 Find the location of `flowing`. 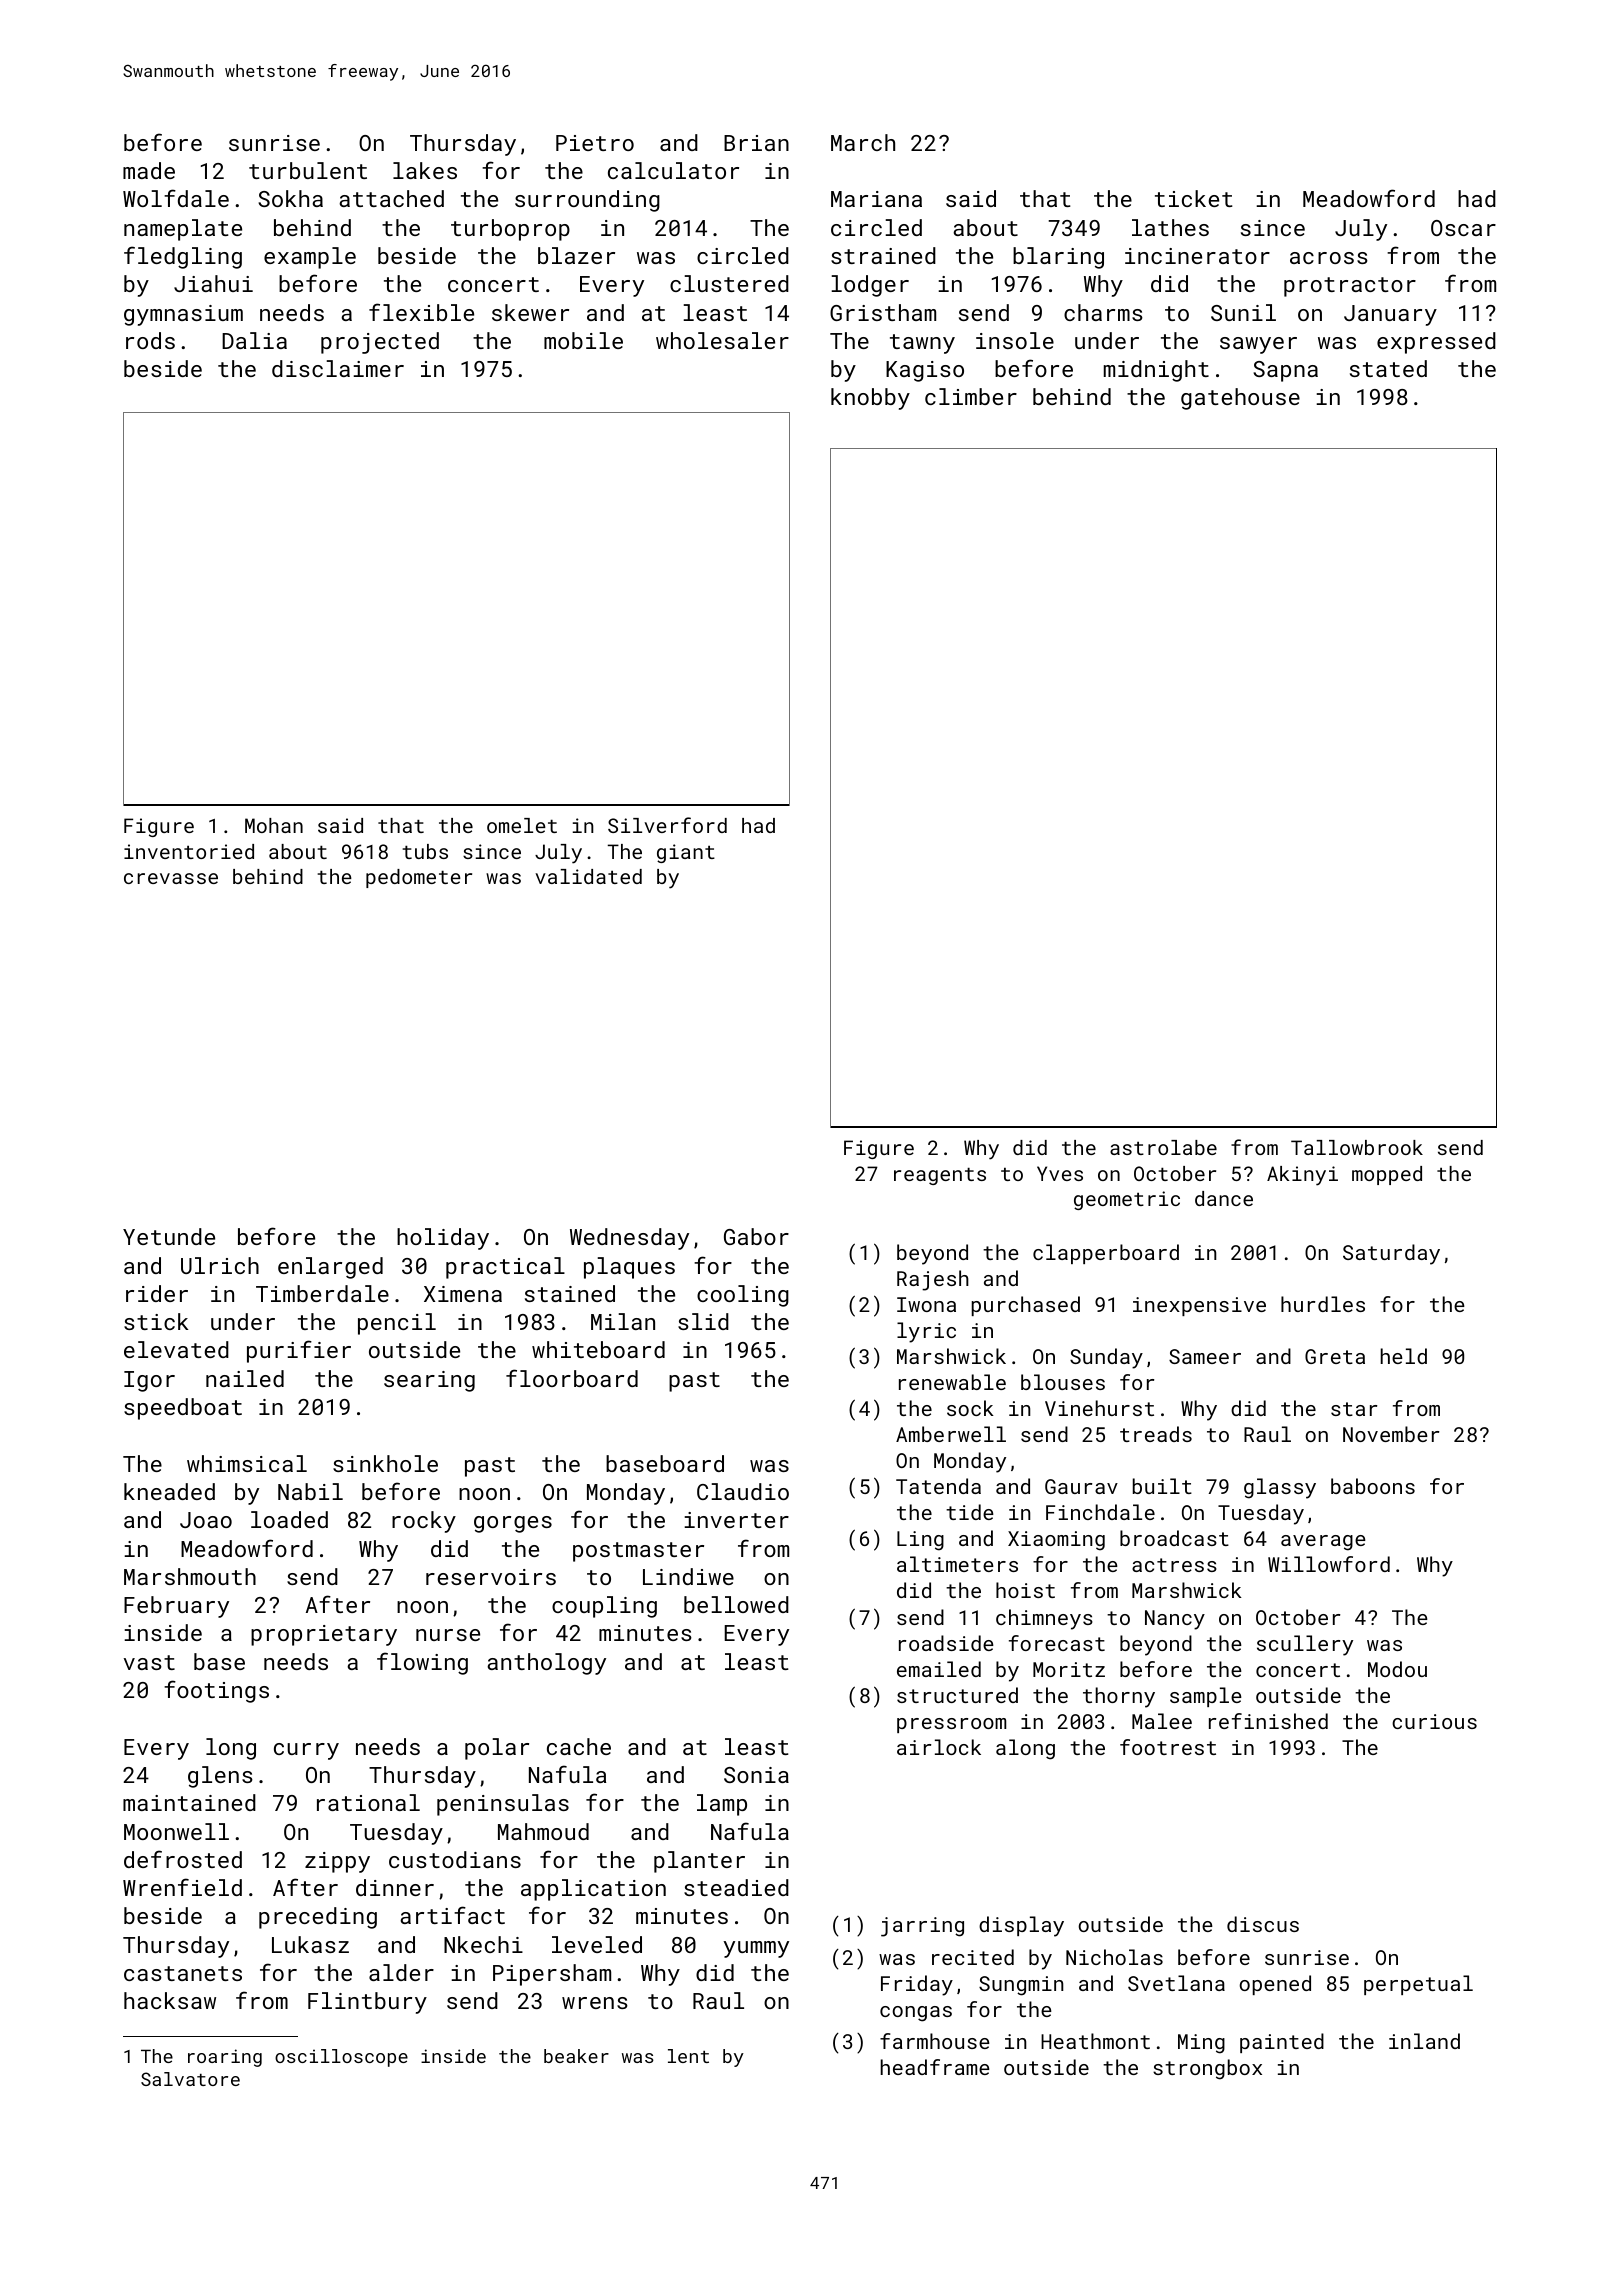

flowing is located at coordinates (422, 1663).
